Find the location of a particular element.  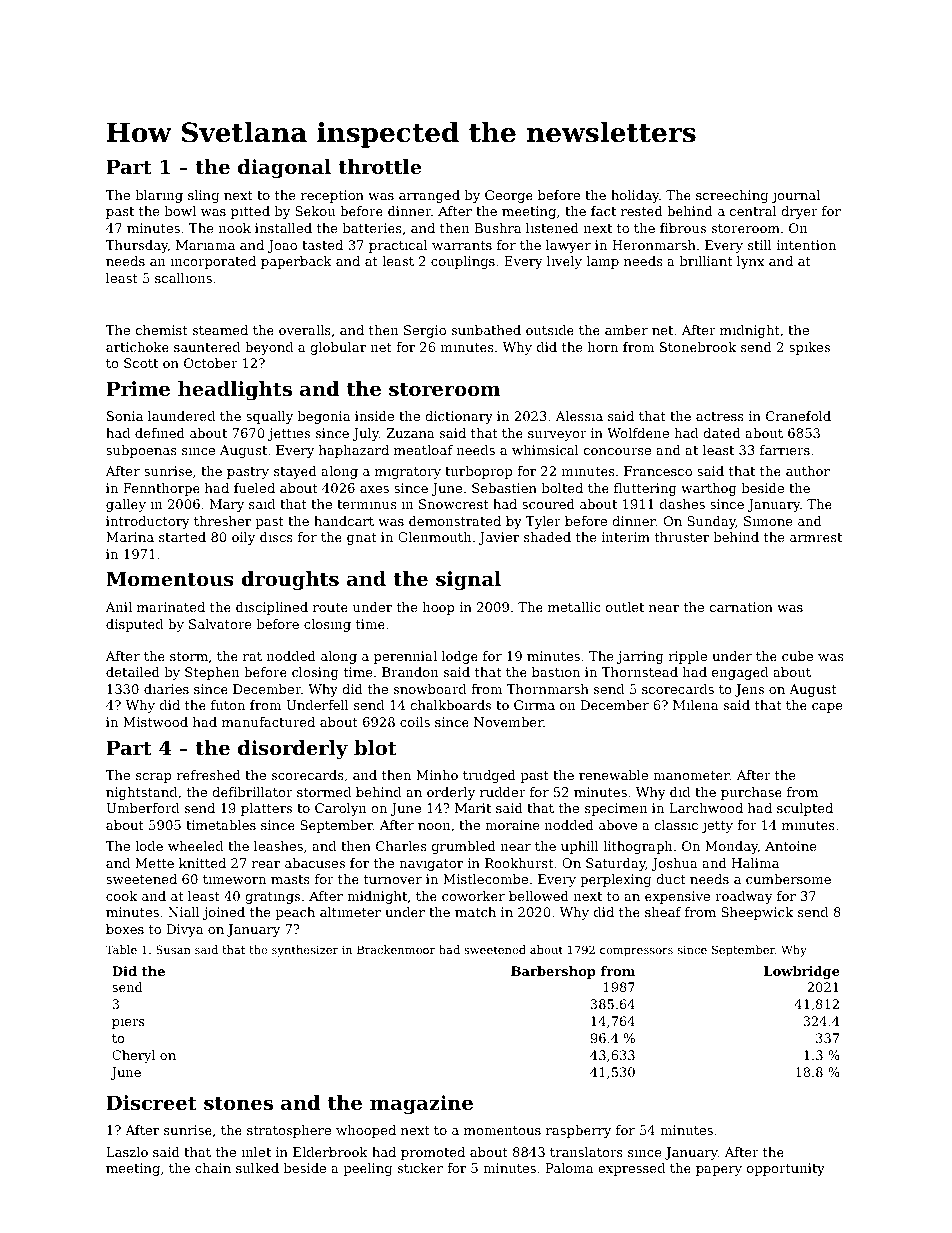

lynx is located at coordinates (750, 262).
